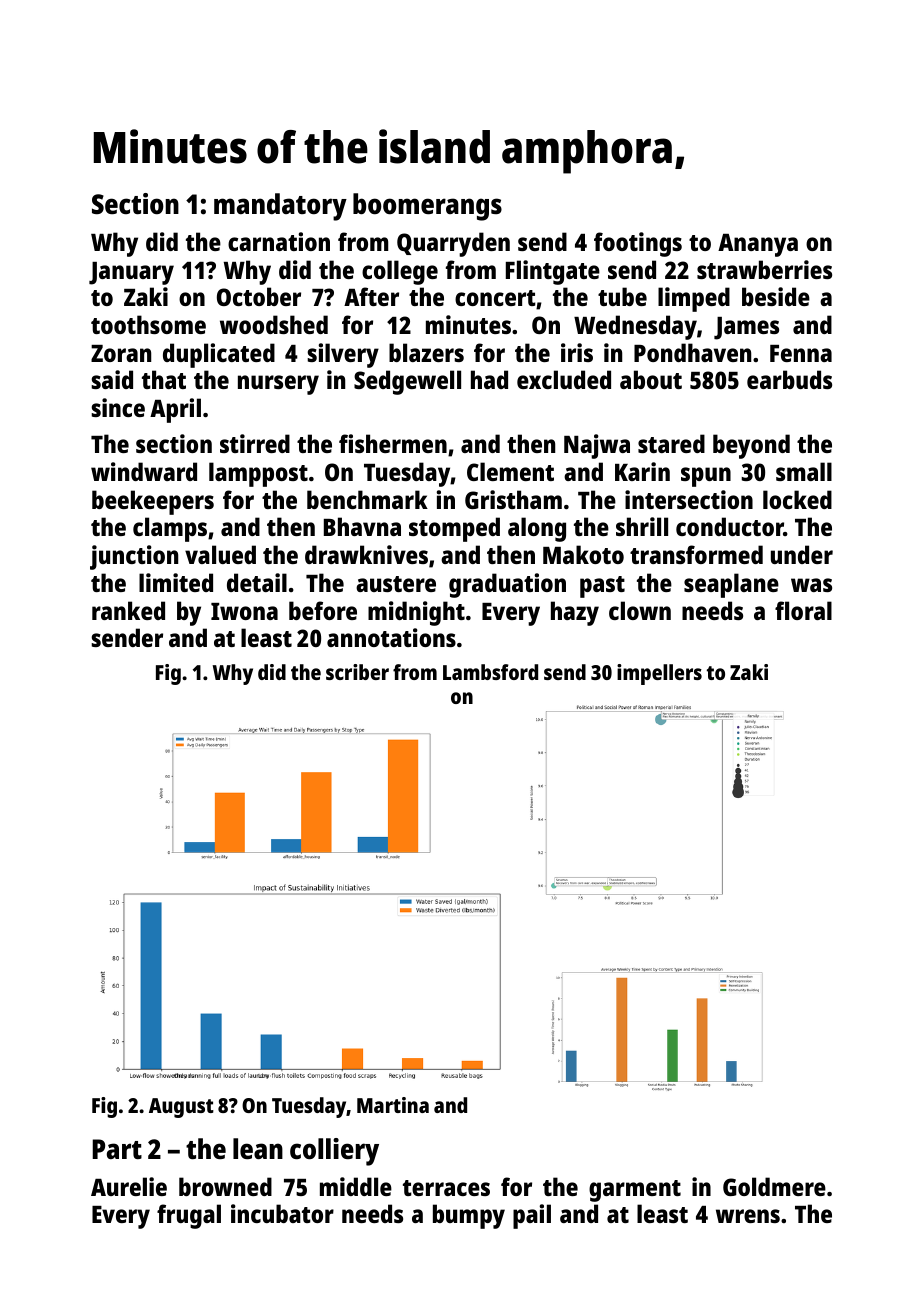  What do you see at coordinates (659, 674) in the image?
I see `impellers` at bounding box center [659, 674].
